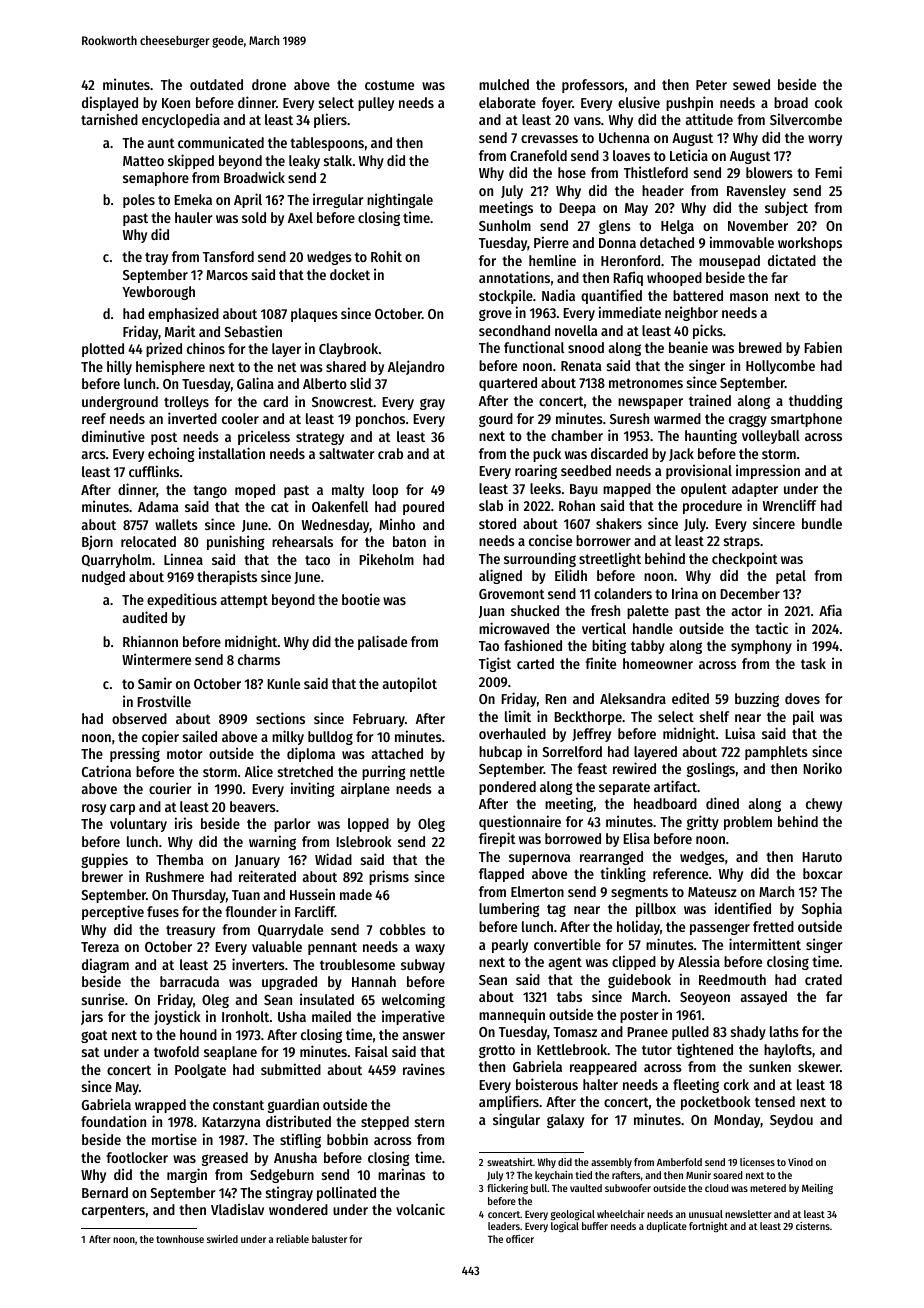 The image size is (924, 1308). What do you see at coordinates (565, 963) in the document?
I see `agent` at bounding box center [565, 963].
